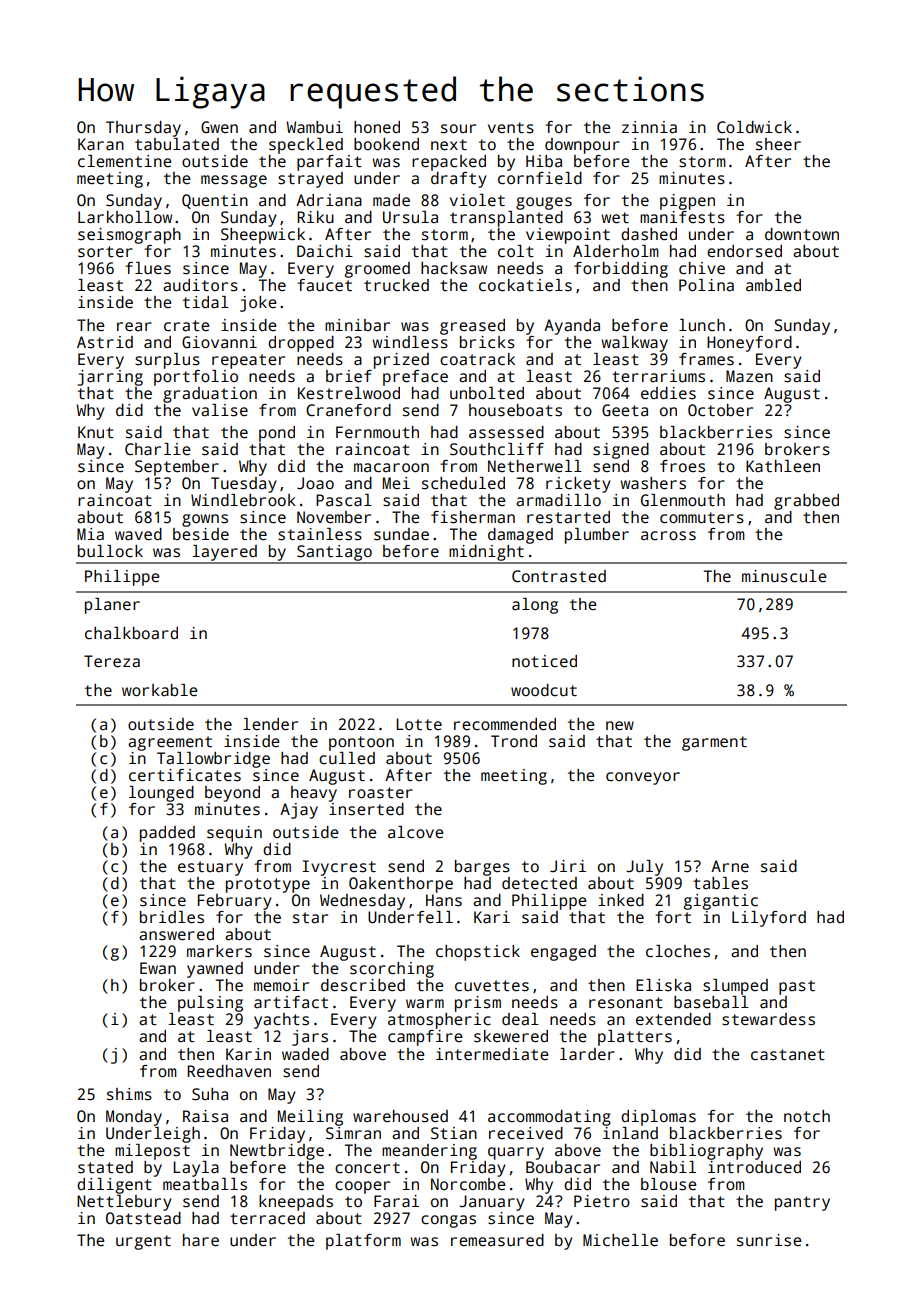 The image size is (924, 1308). What do you see at coordinates (473, 517) in the document?
I see `fisherman` at bounding box center [473, 517].
